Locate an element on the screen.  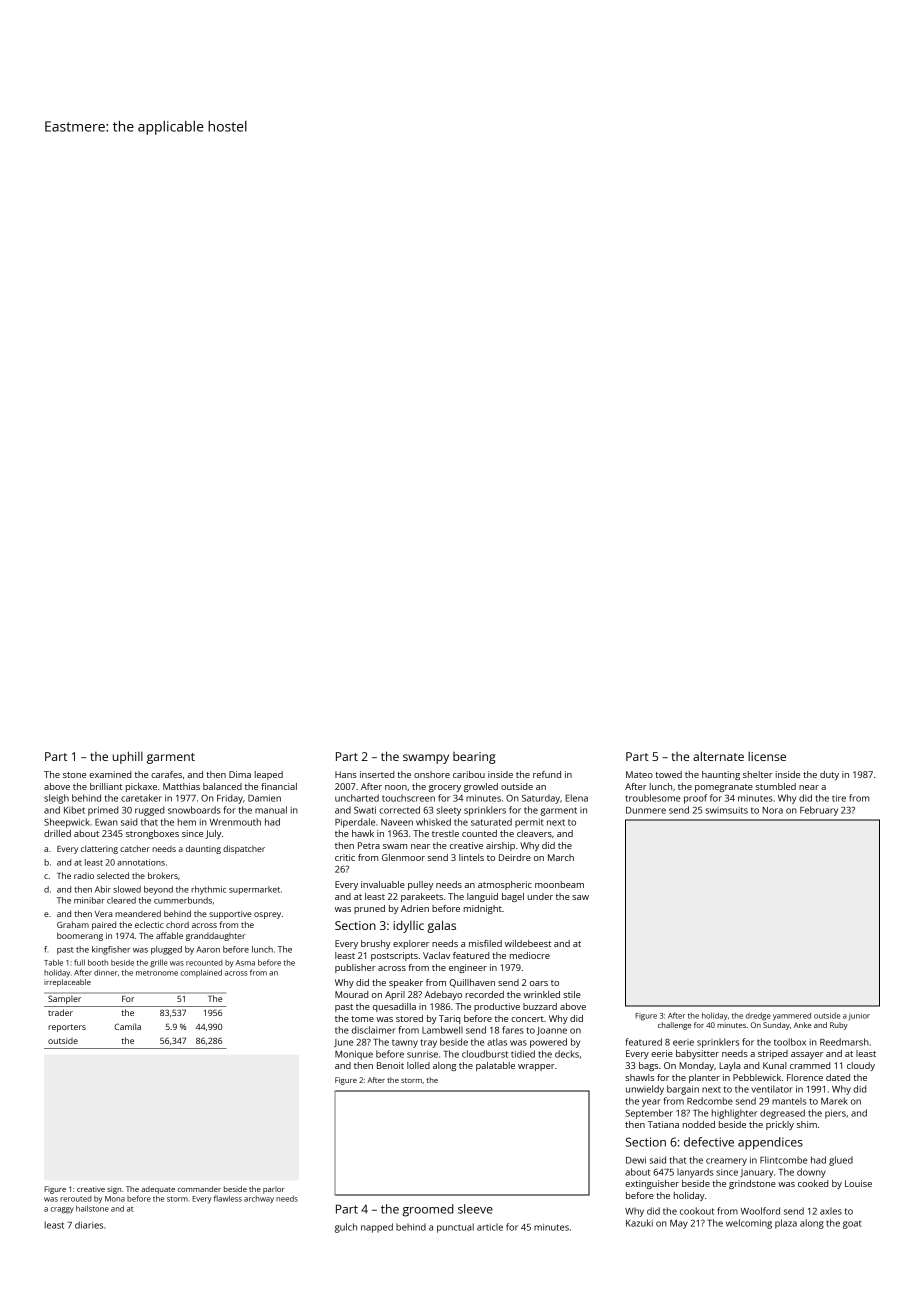
Damien is located at coordinates (264, 798).
